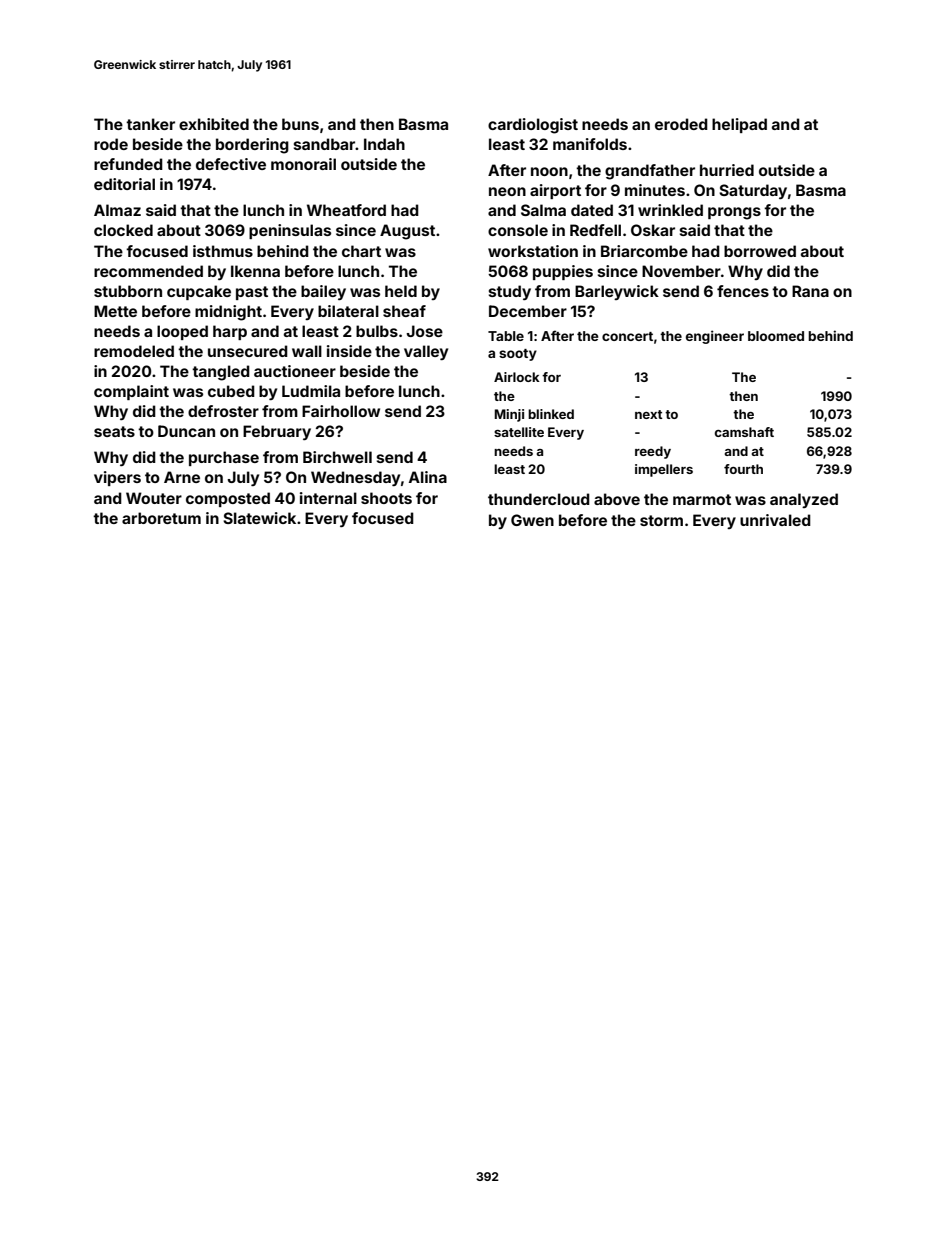  What do you see at coordinates (744, 432) in the screenshot?
I see `camshaft` at bounding box center [744, 432].
